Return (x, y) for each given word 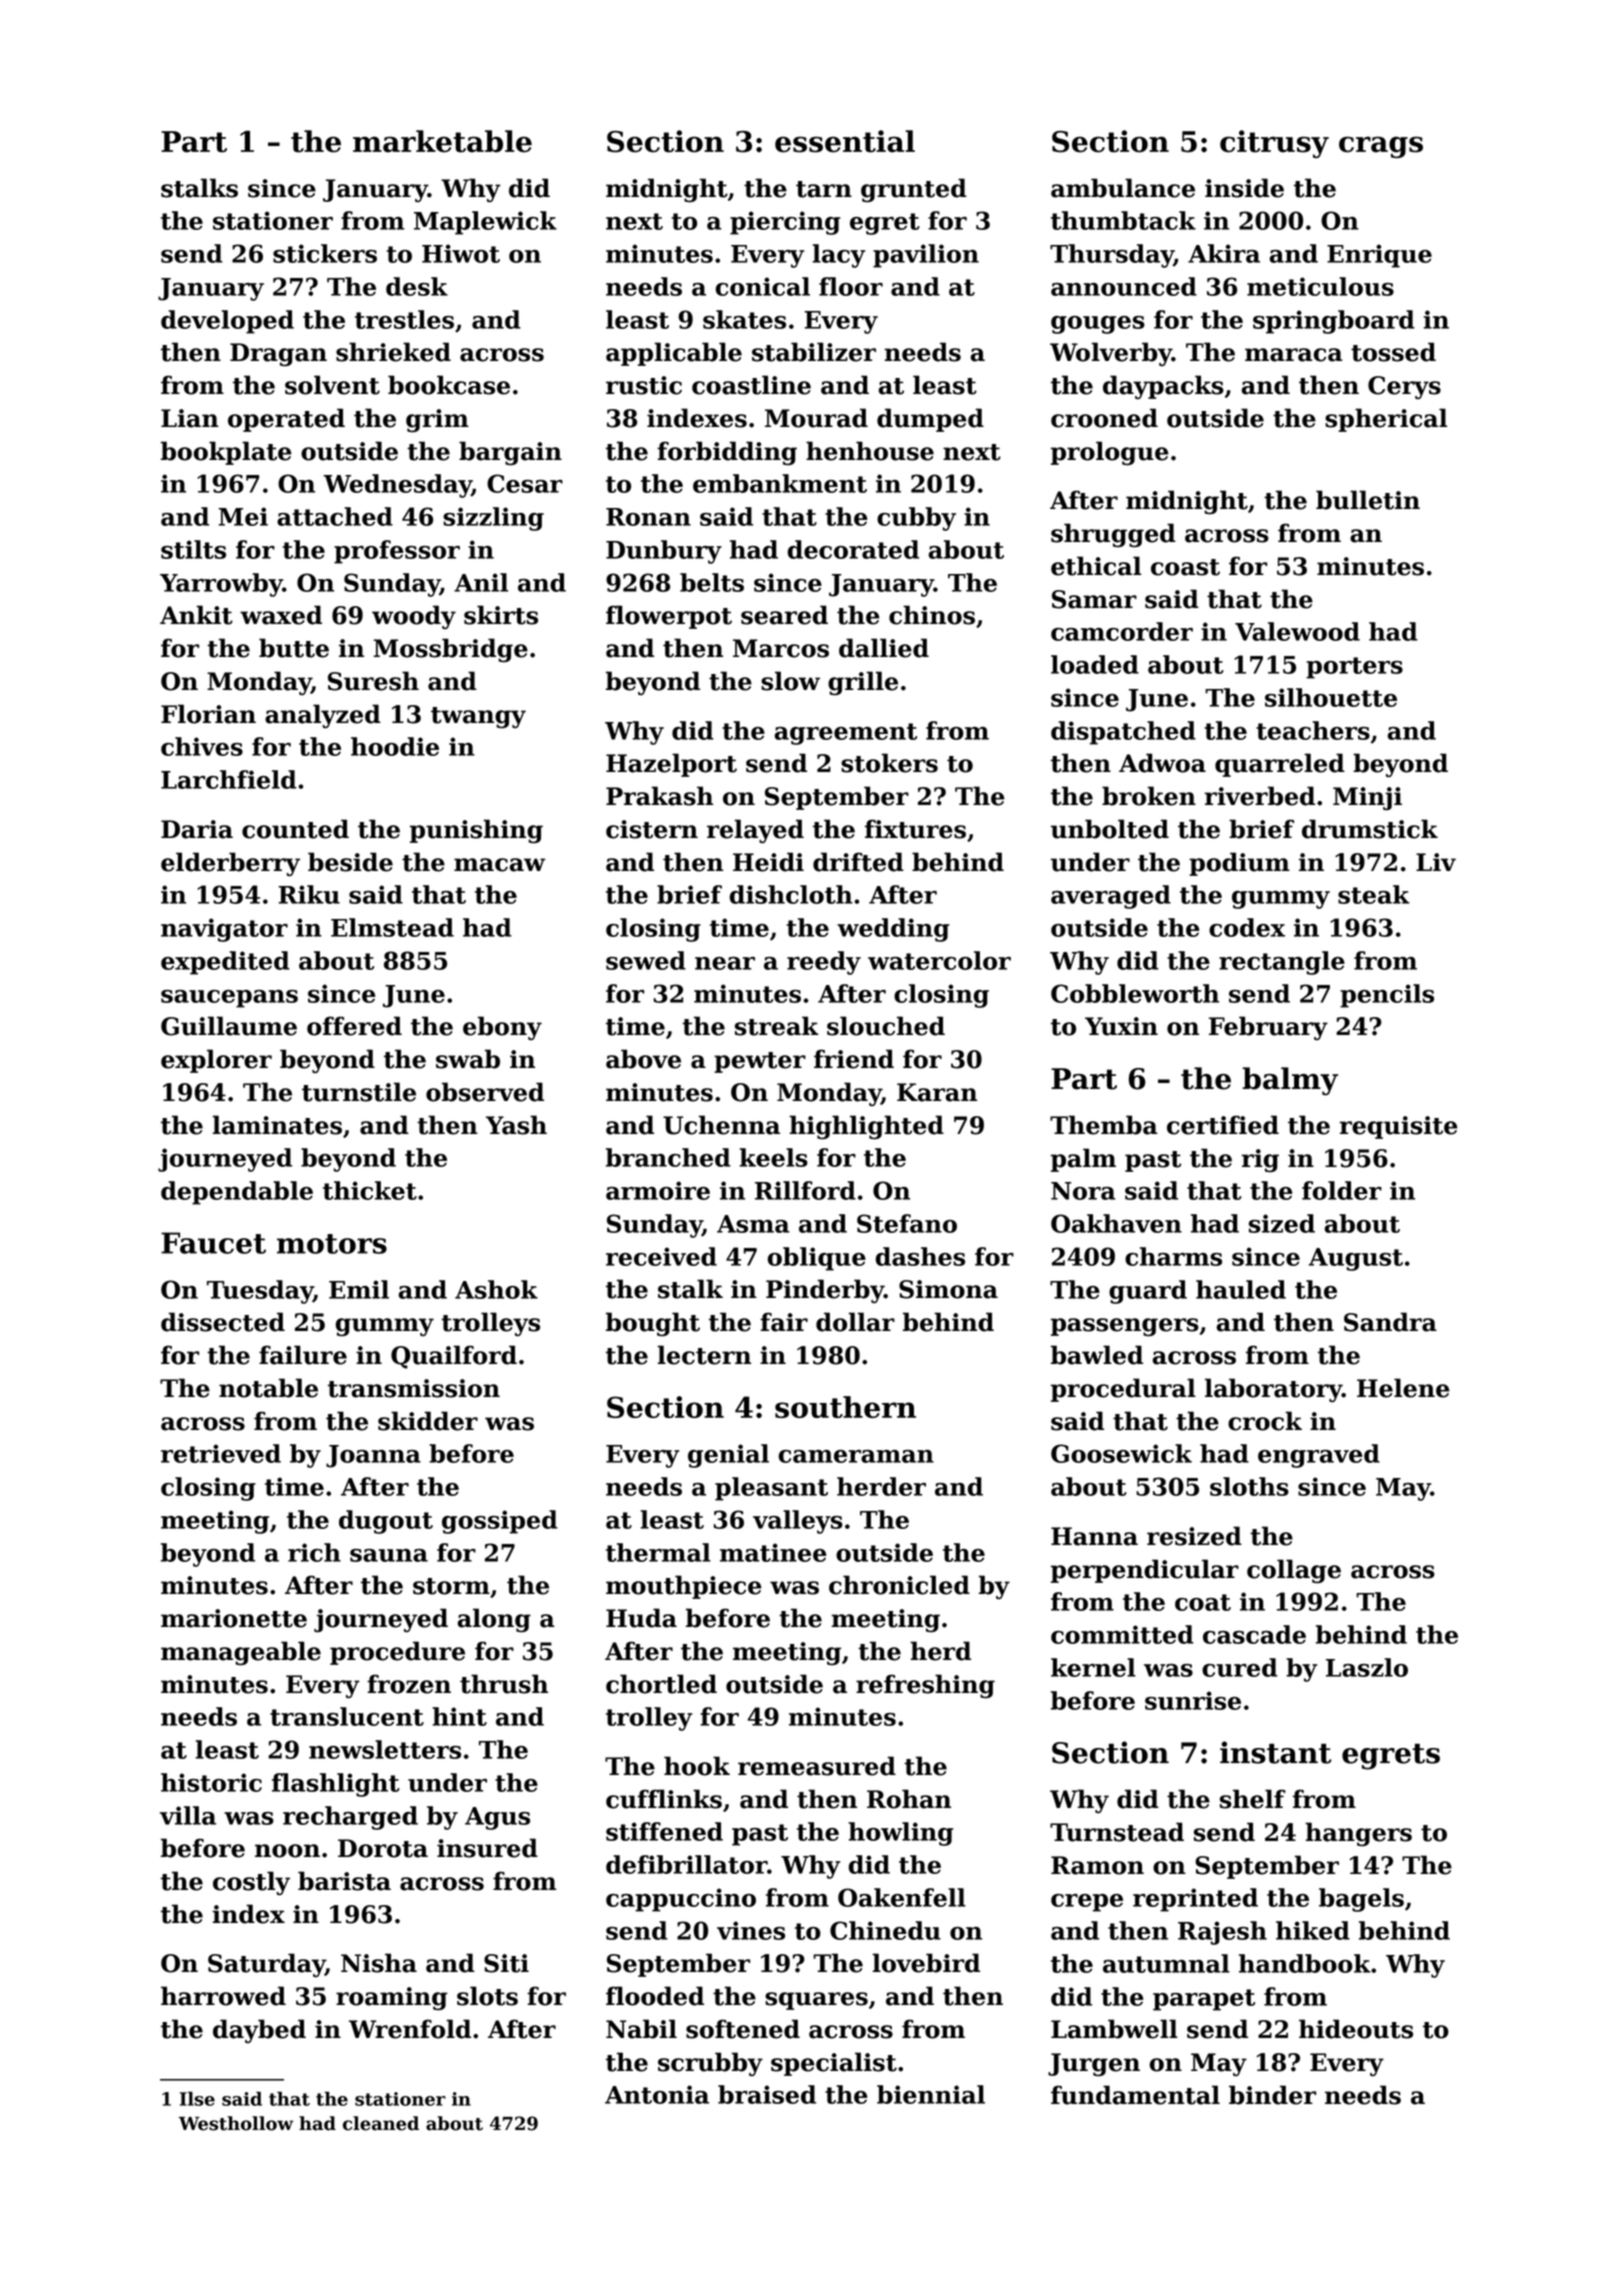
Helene (1403, 1388)
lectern (704, 1355)
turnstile (359, 1092)
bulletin (1368, 500)
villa (188, 1815)
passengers (1125, 1327)
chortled (661, 1684)
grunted (914, 190)
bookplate (226, 453)
